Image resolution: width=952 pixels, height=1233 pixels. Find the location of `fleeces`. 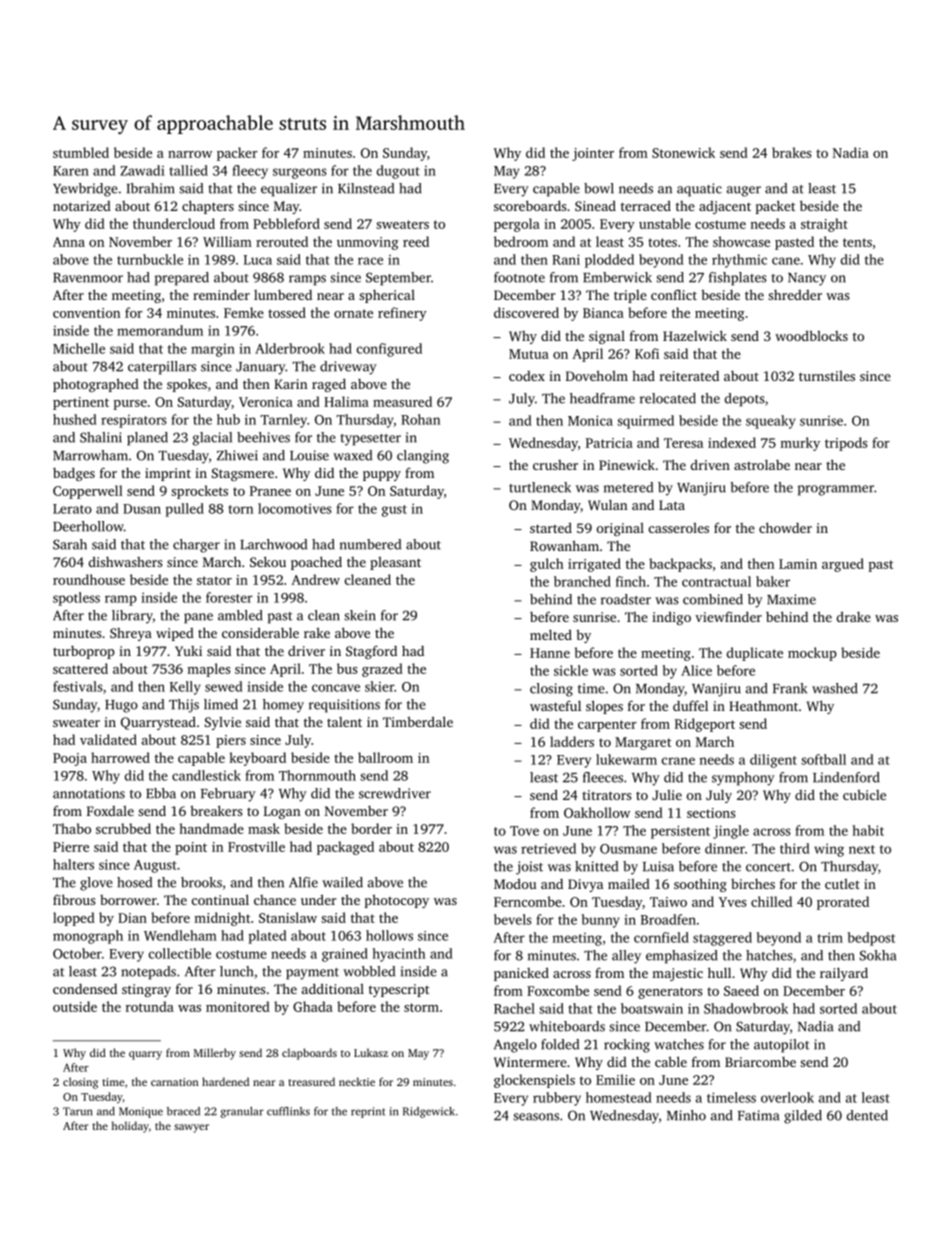

fleeces is located at coordinates (603, 777).
